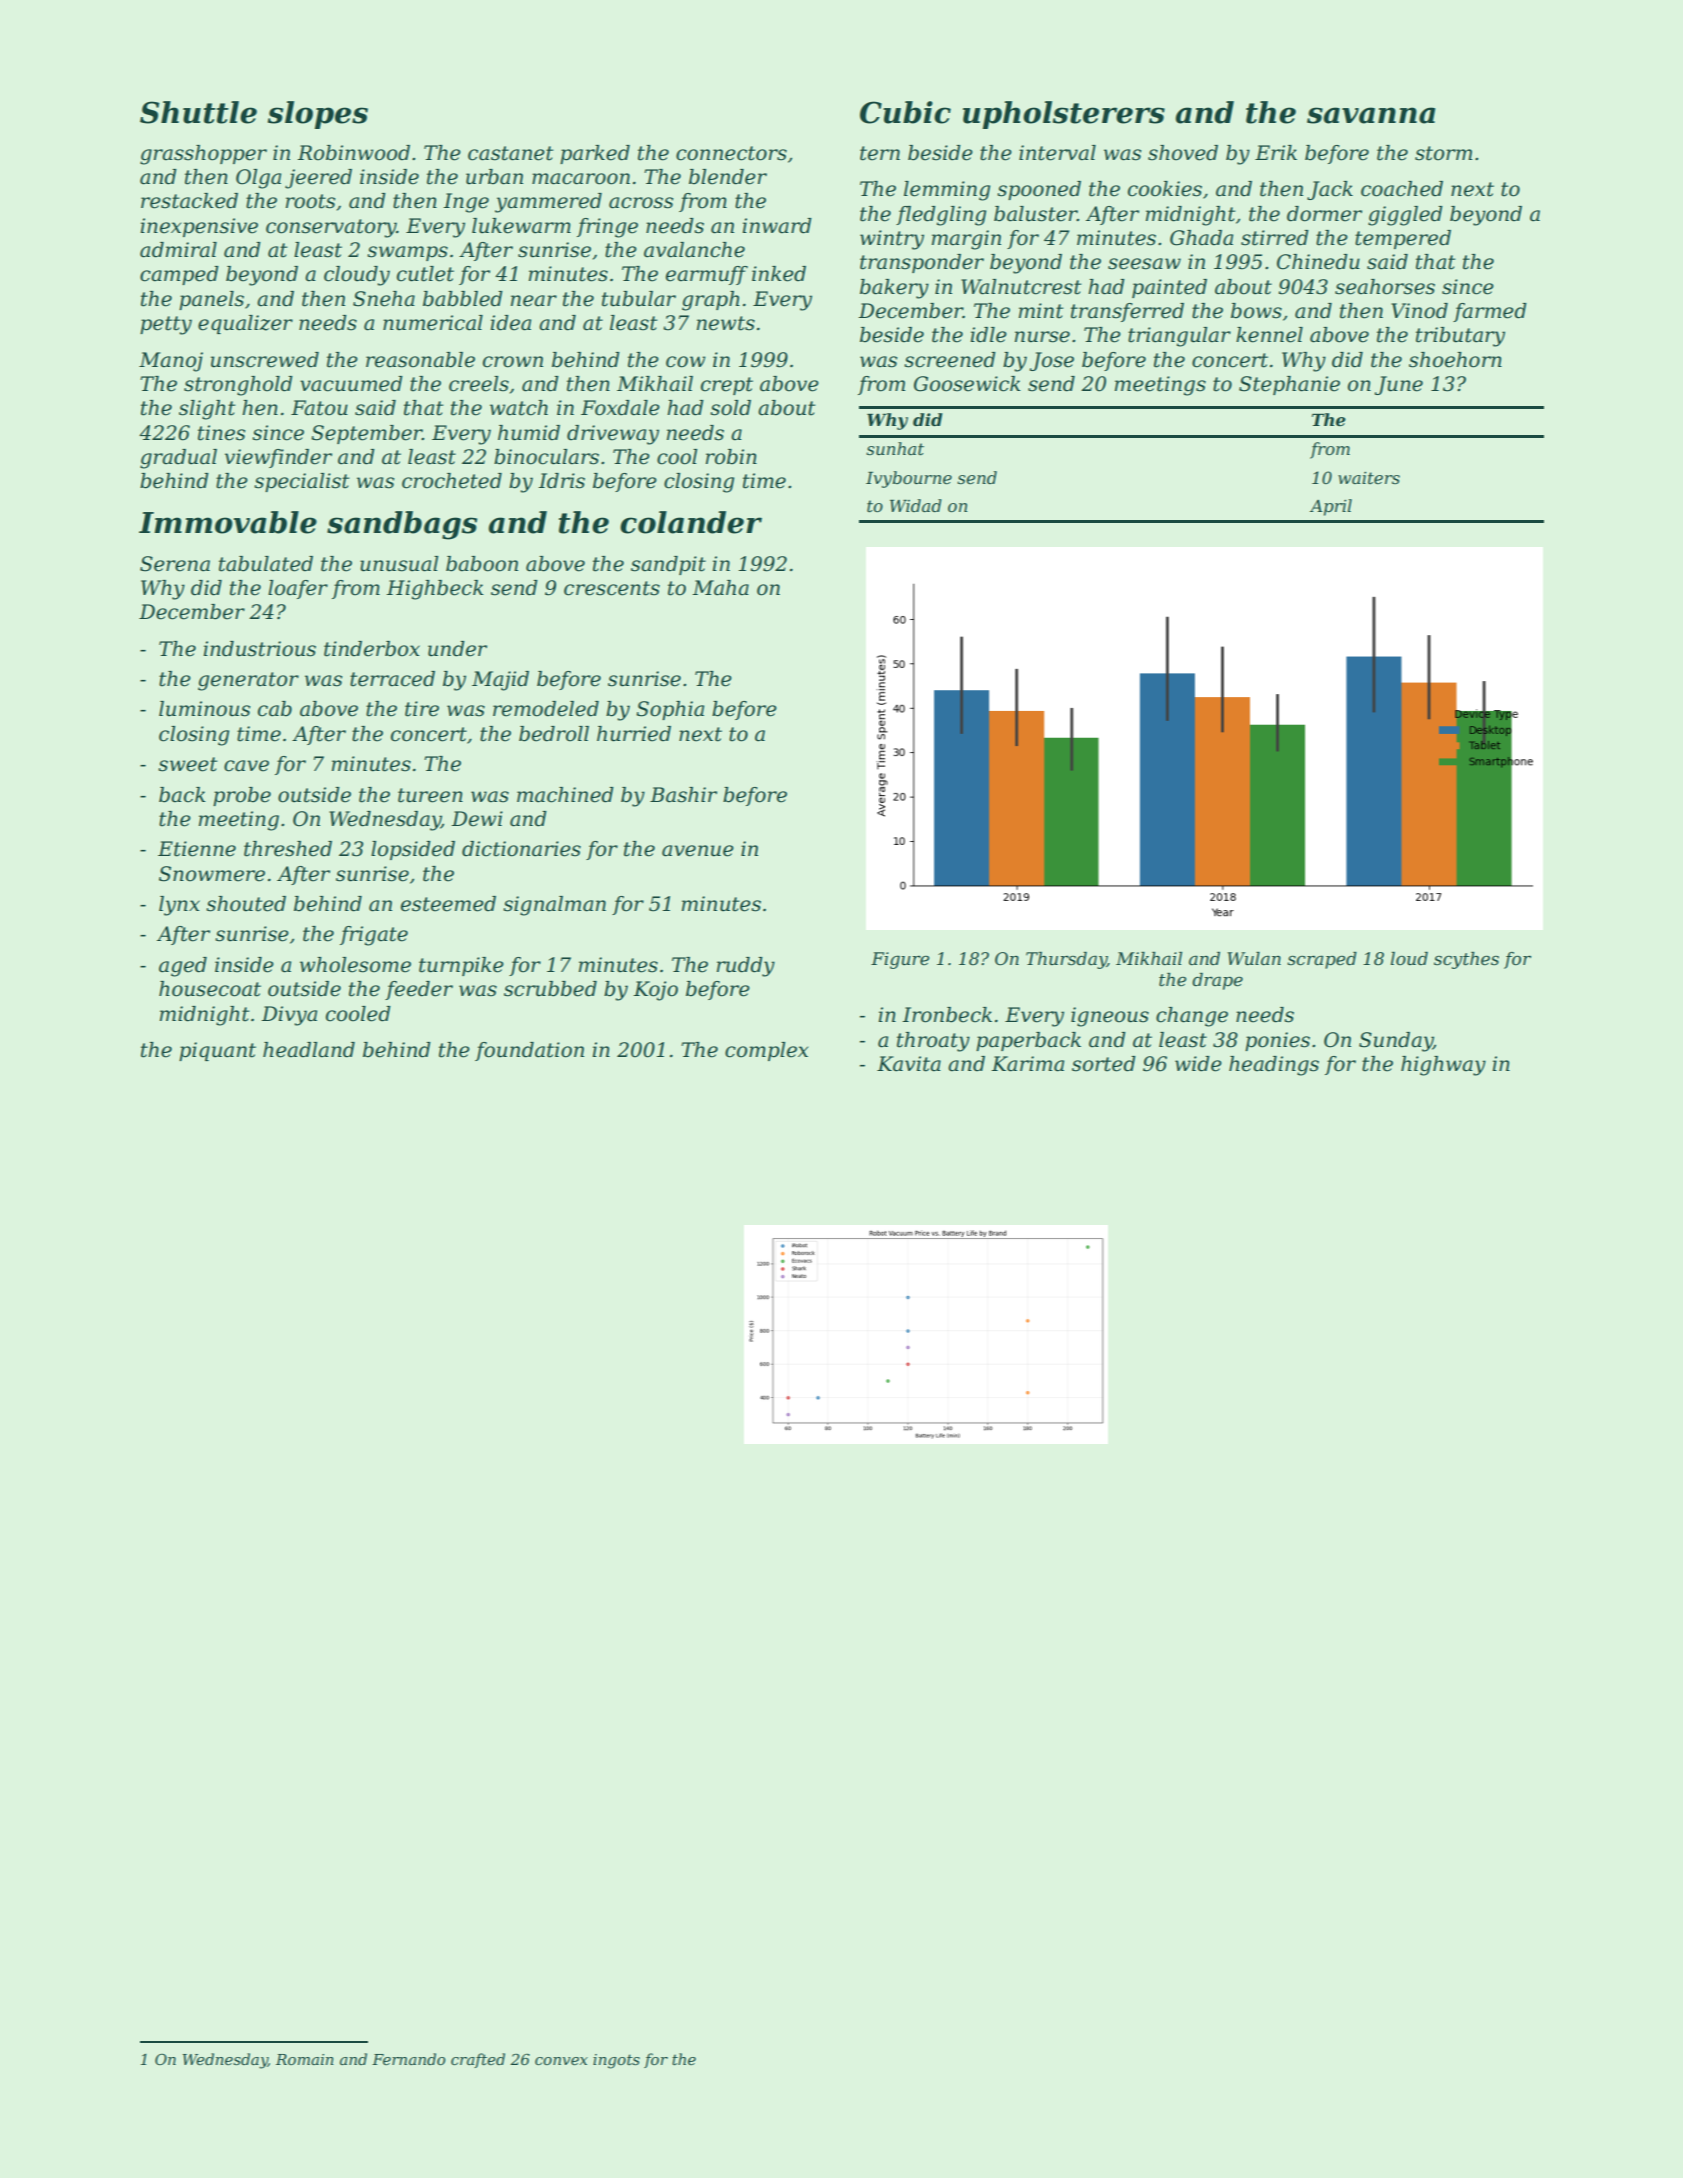  What do you see at coordinates (1028, 1064) in the document?
I see `Karima` at bounding box center [1028, 1064].
